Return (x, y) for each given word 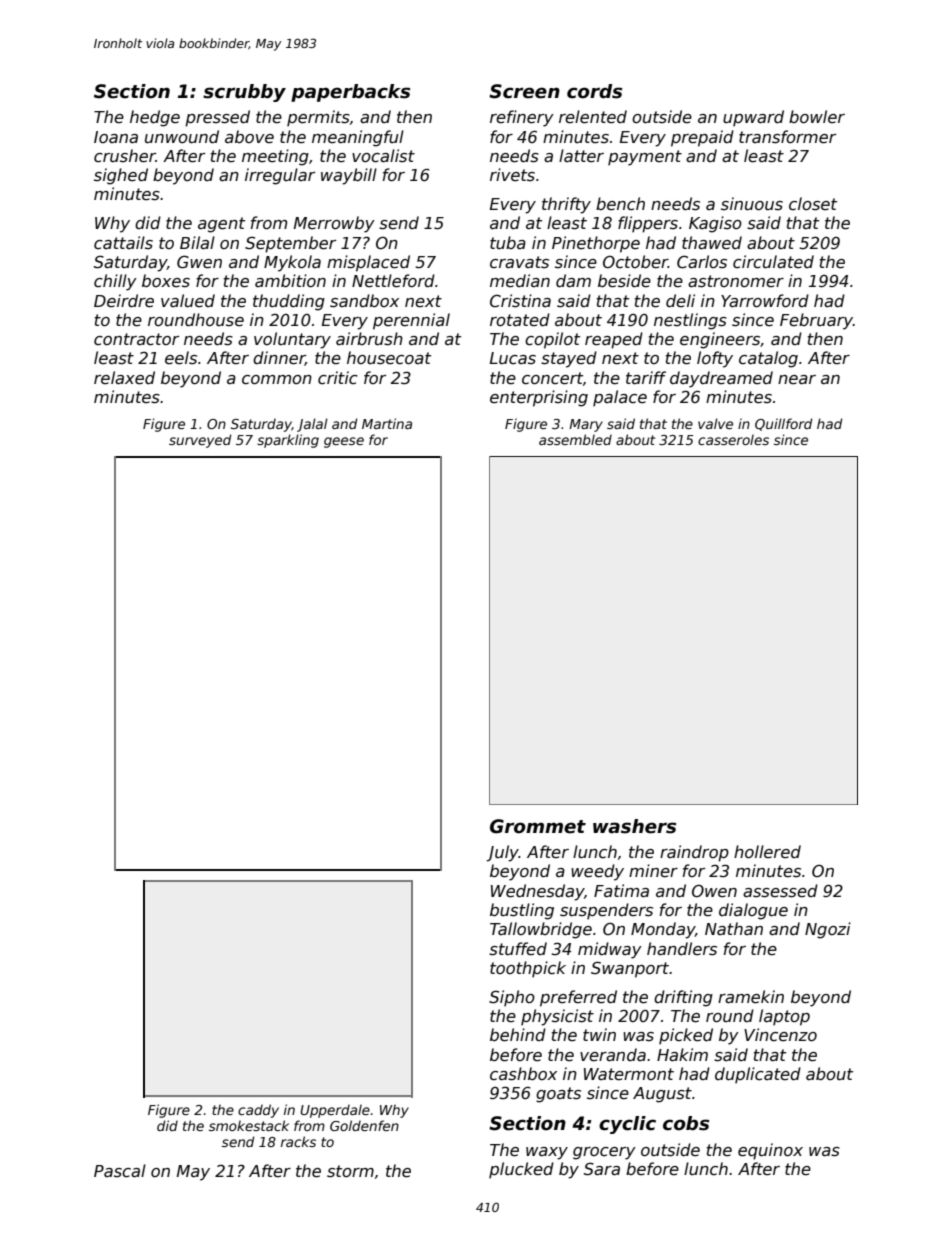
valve (715, 423)
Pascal (120, 1171)
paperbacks (351, 93)
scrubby (244, 93)
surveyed (200, 441)
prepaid (702, 138)
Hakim (682, 1054)
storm (350, 1171)
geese (344, 442)
